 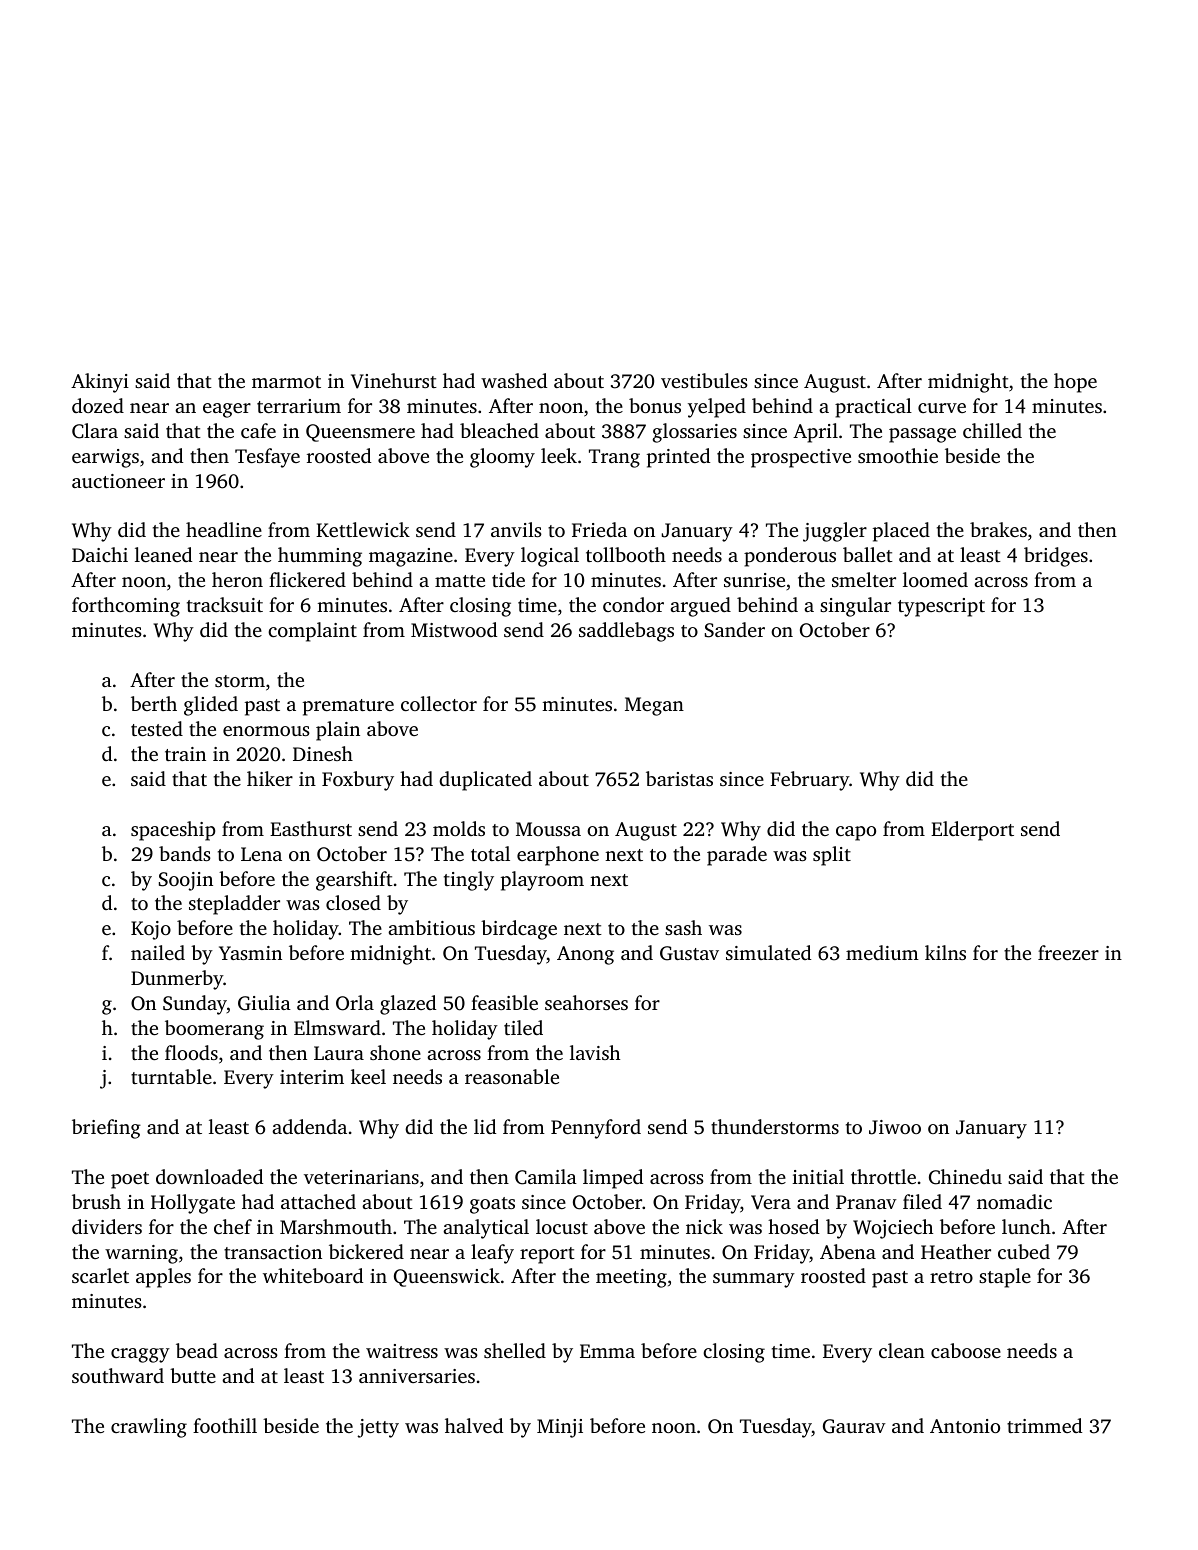 What do you see at coordinates (378, 1428) in the screenshot?
I see `jetty` at bounding box center [378, 1428].
